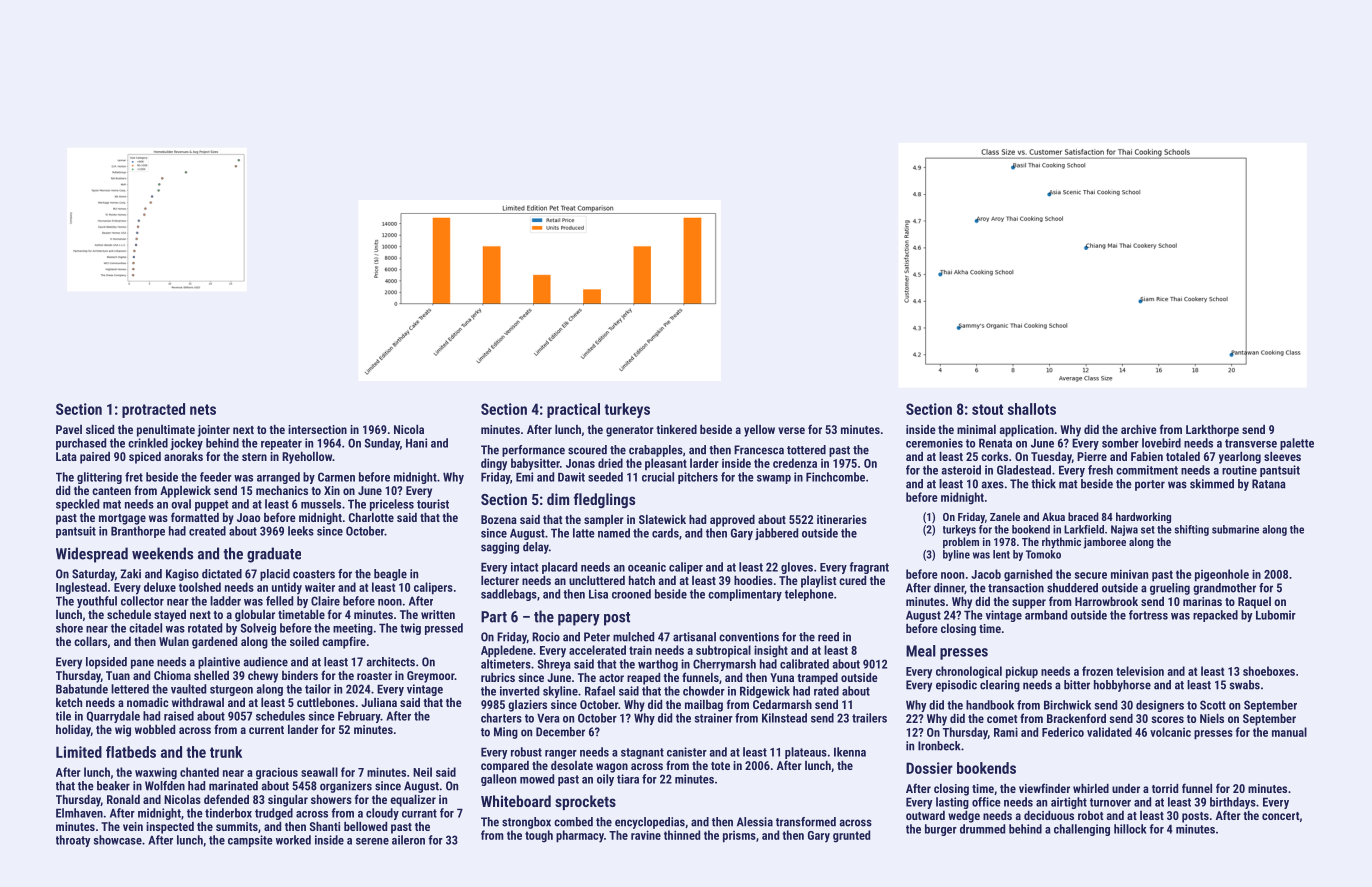 This image has height=887, width=1372. What do you see at coordinates (186, 444) in the image?
I see `jockey` at bounding box center [186, 444].
